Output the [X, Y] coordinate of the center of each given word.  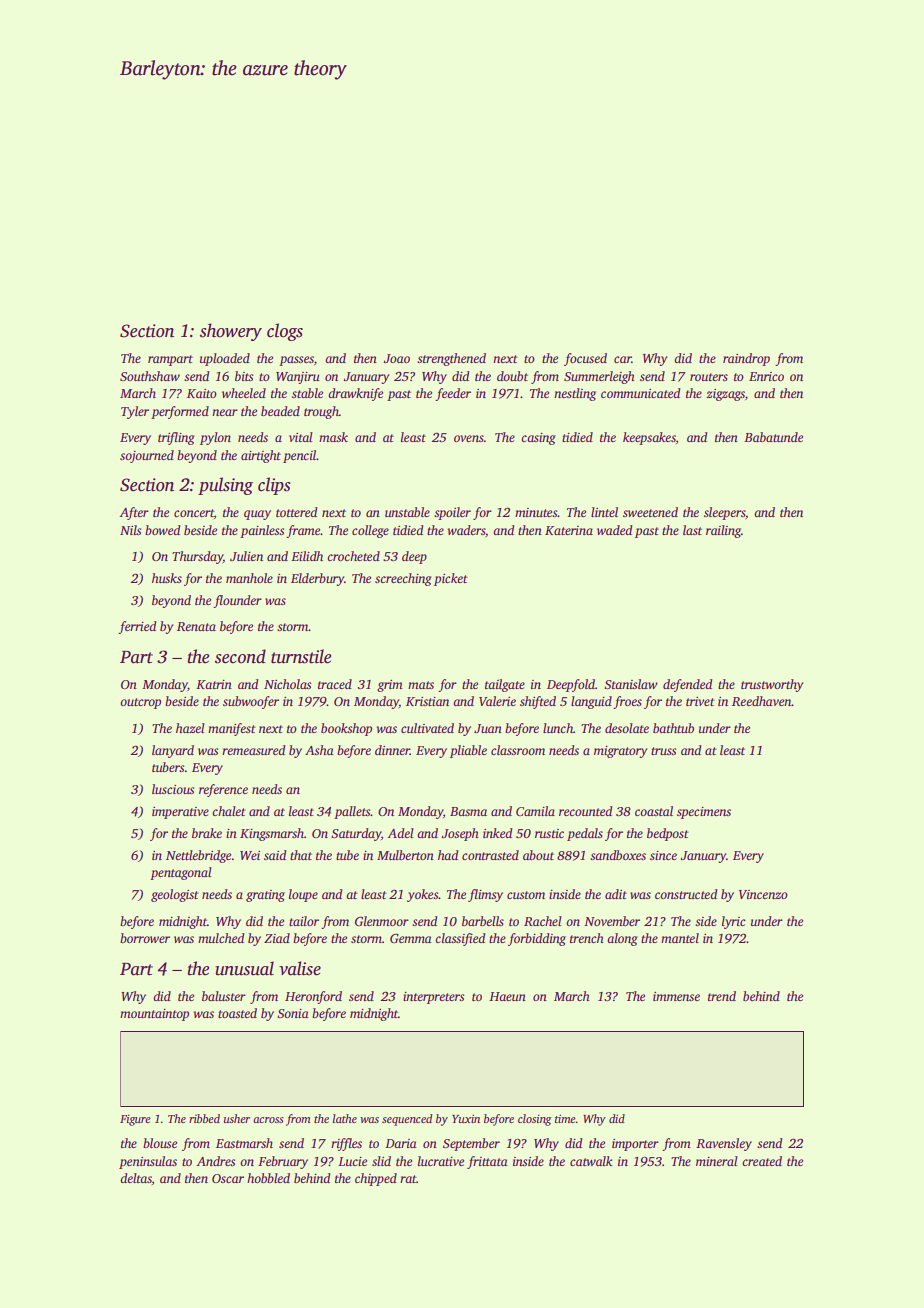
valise [300, 968]
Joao [397, 358]
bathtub [673, 728]
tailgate [505, 685]
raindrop [746, 359]
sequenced [407, 1120]
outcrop [140, 703]
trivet [700, 701]
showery [231, 332]
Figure [135, 1120]
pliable [468, 751]
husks [167, 578]
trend [722, 996]
